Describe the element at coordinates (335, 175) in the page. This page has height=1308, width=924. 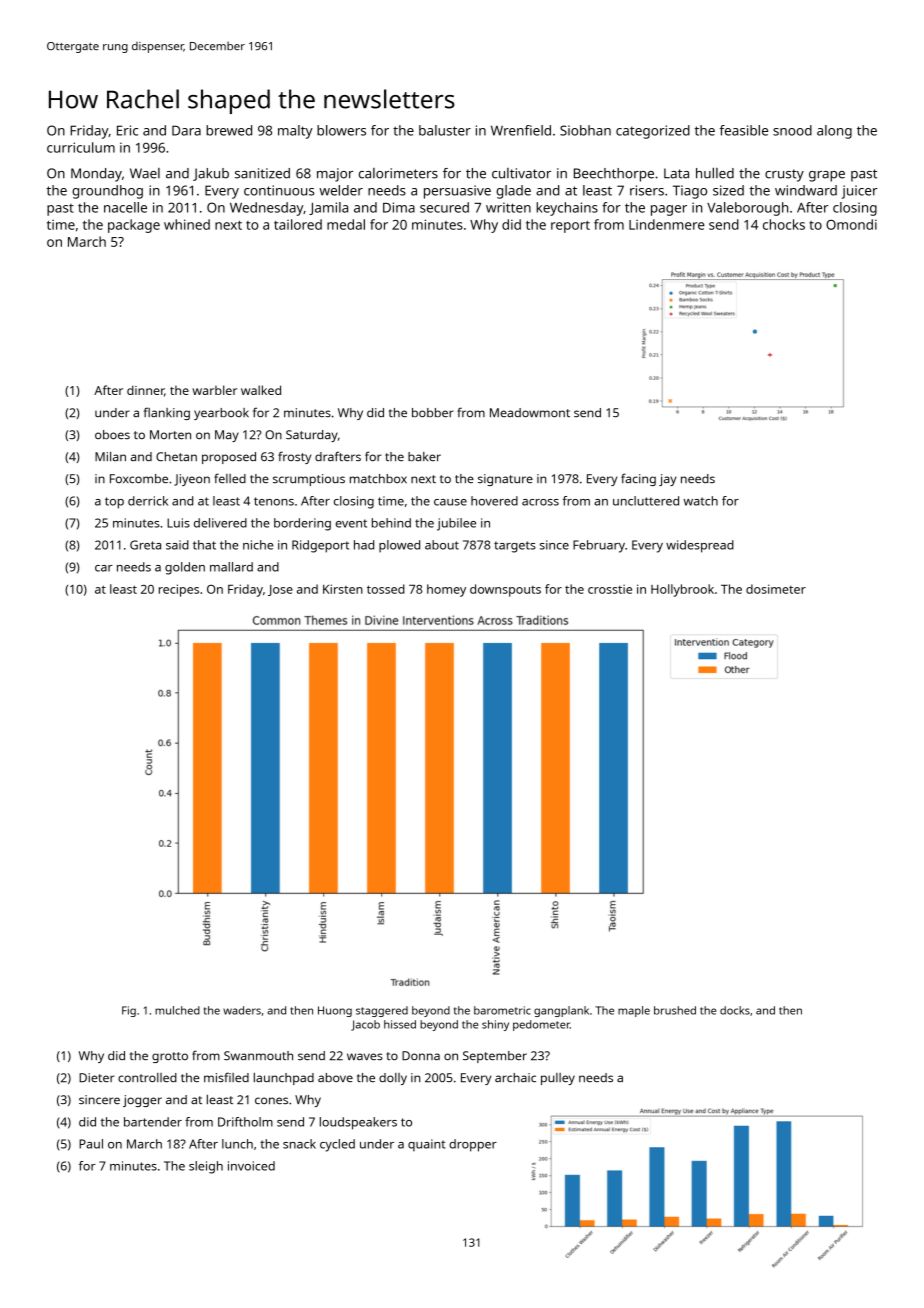
I see `major` at that location.
